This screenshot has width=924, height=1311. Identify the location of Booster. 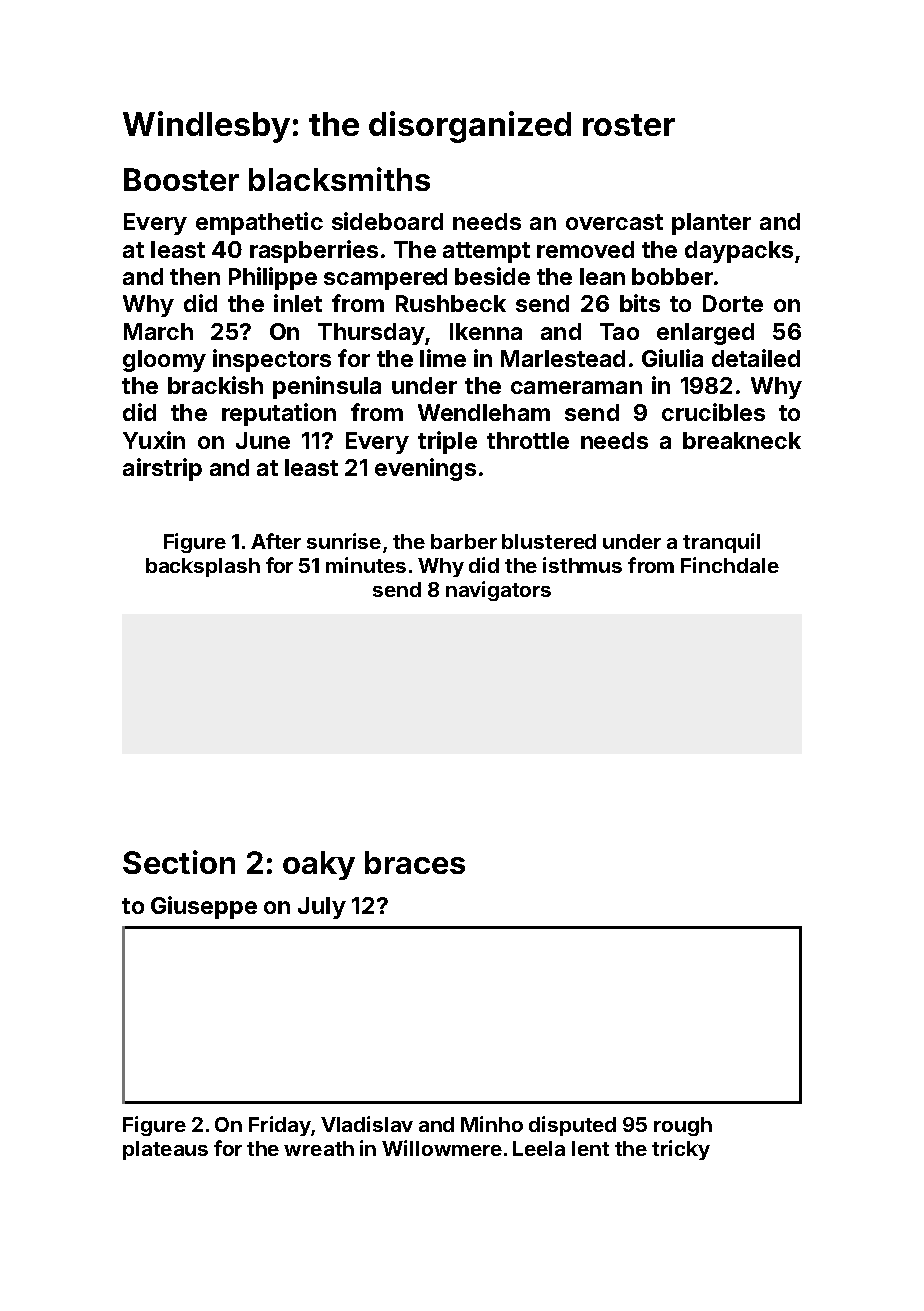
(181, 179).
